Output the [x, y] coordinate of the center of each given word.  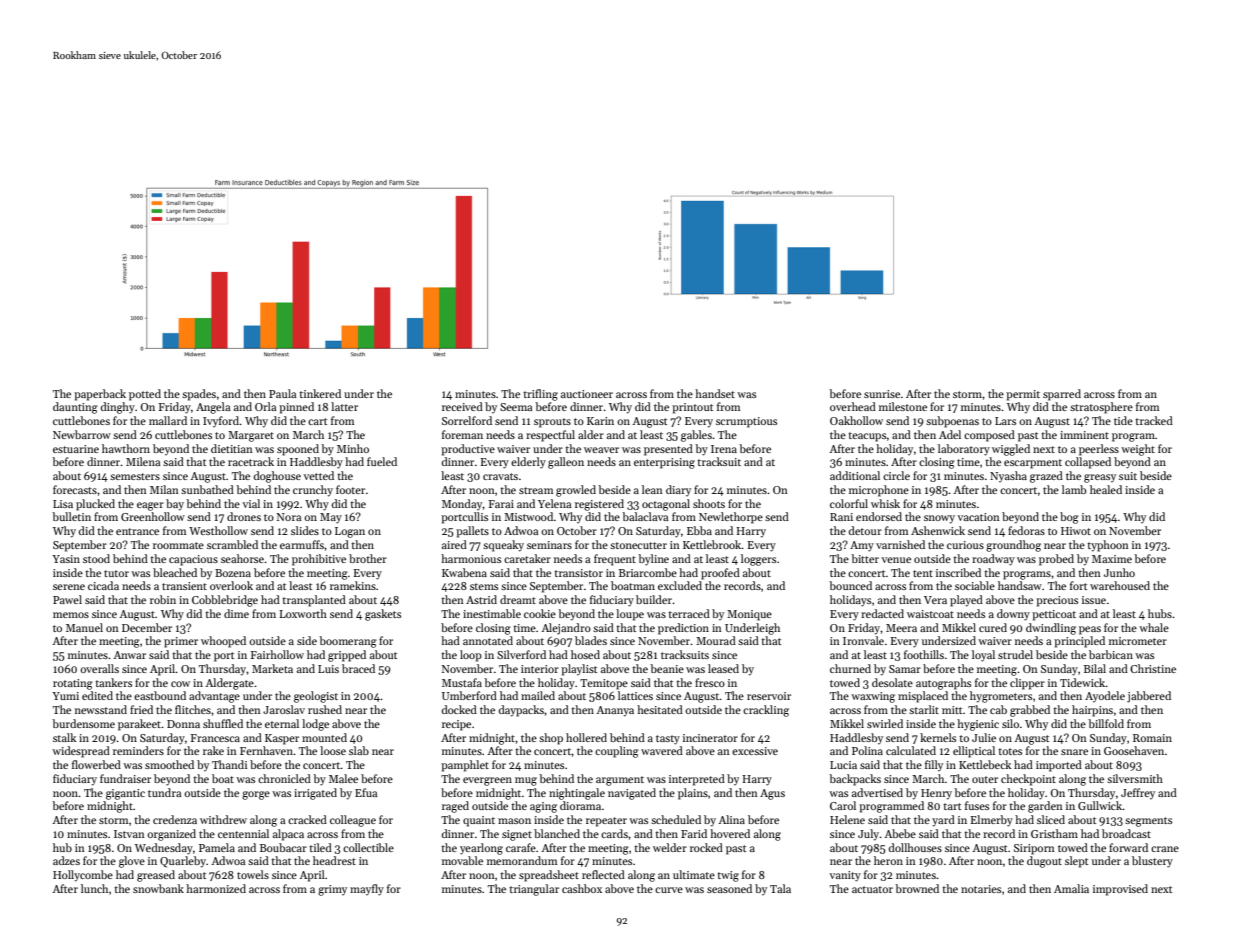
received [462, 406]
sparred [1062, 395]
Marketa [272, 668]
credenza [175, 819]
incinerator [710, 738]
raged [455, 807]
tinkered [320, 393]
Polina [867, 750]
